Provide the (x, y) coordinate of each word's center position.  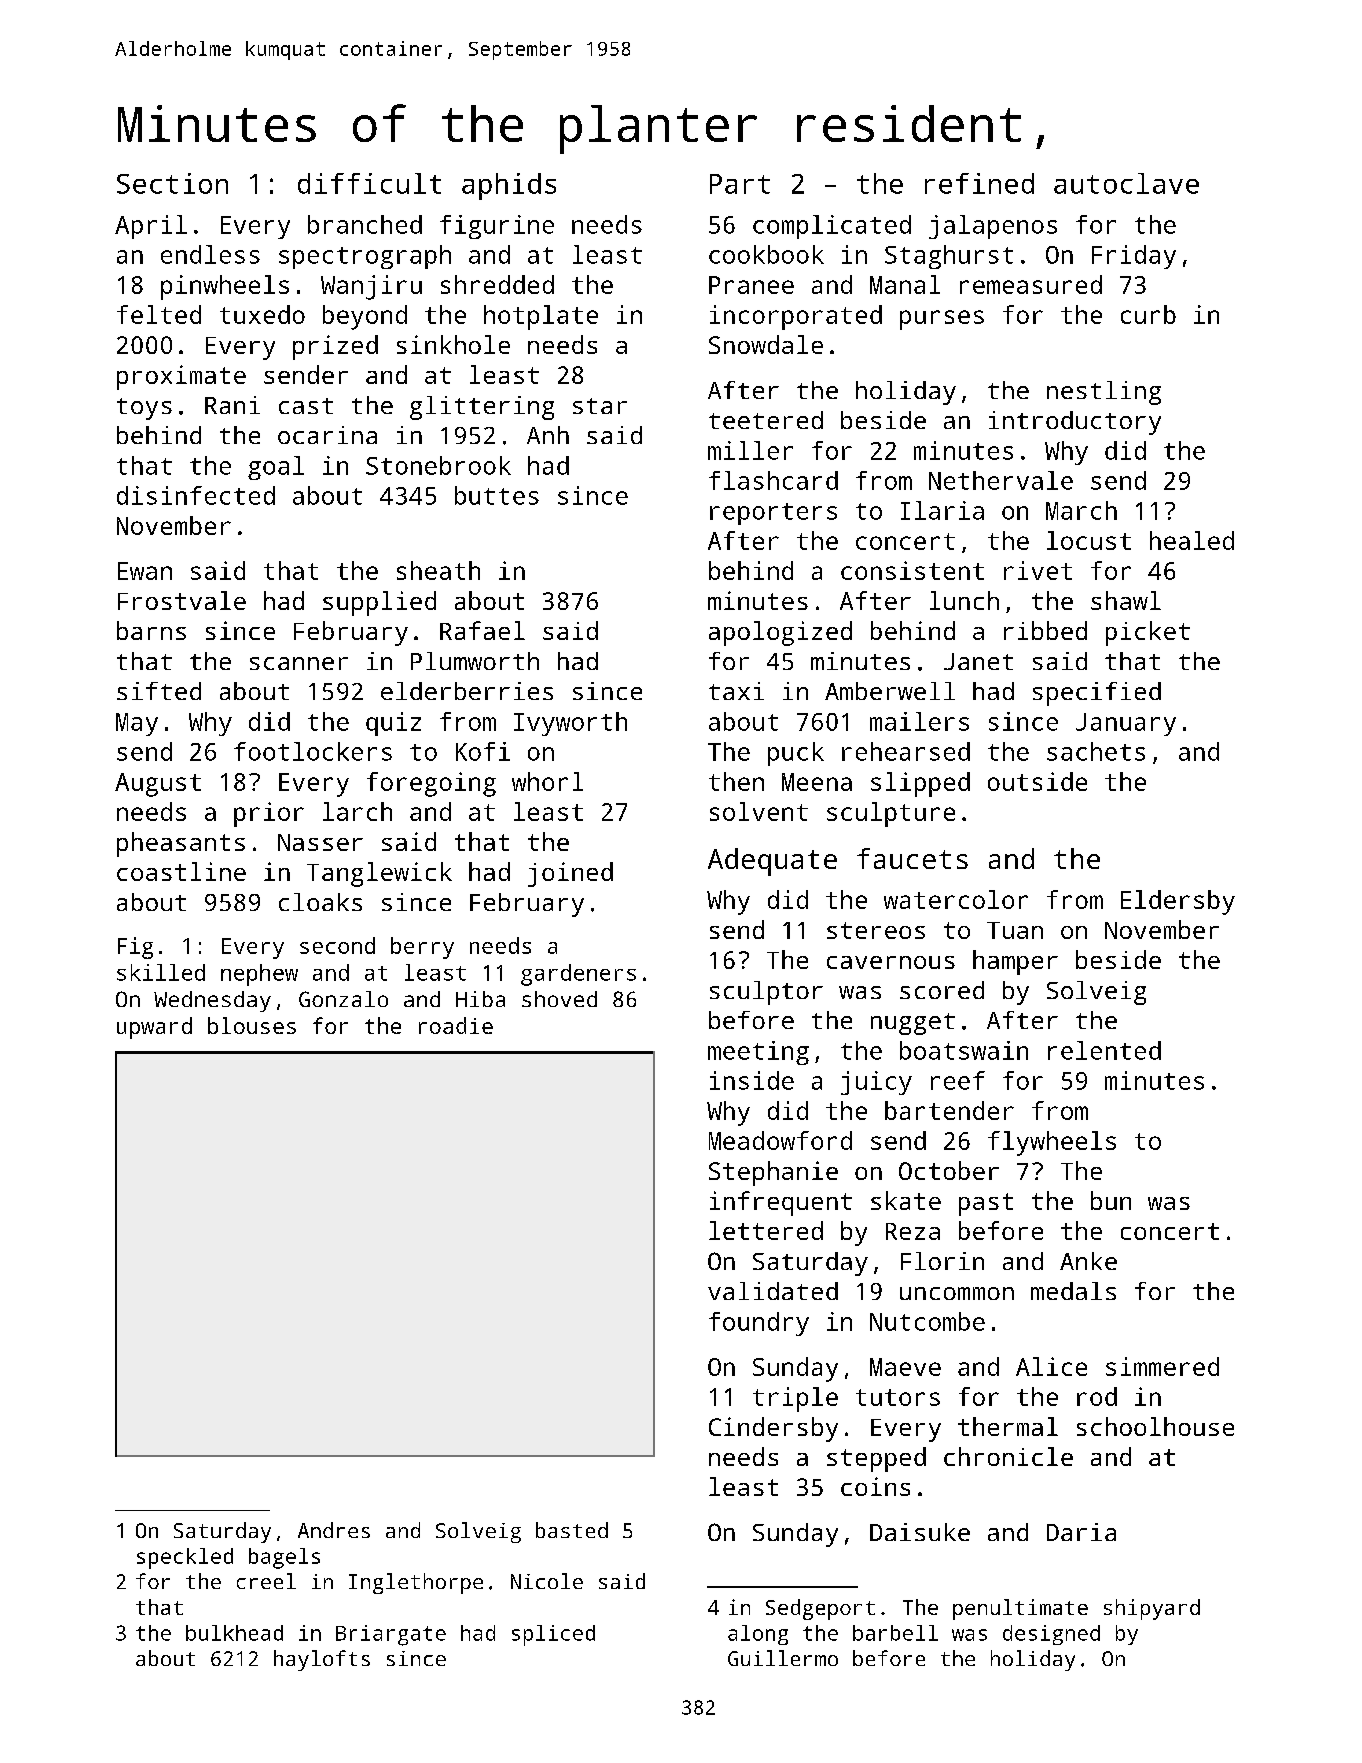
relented (1104, 1050)
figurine (497, 227)
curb (1148, 314)
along (758, 1635)
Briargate (391, 1635)
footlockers (313, 751)
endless (210, 254)
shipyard (1152, 1609)
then (736, 781)
